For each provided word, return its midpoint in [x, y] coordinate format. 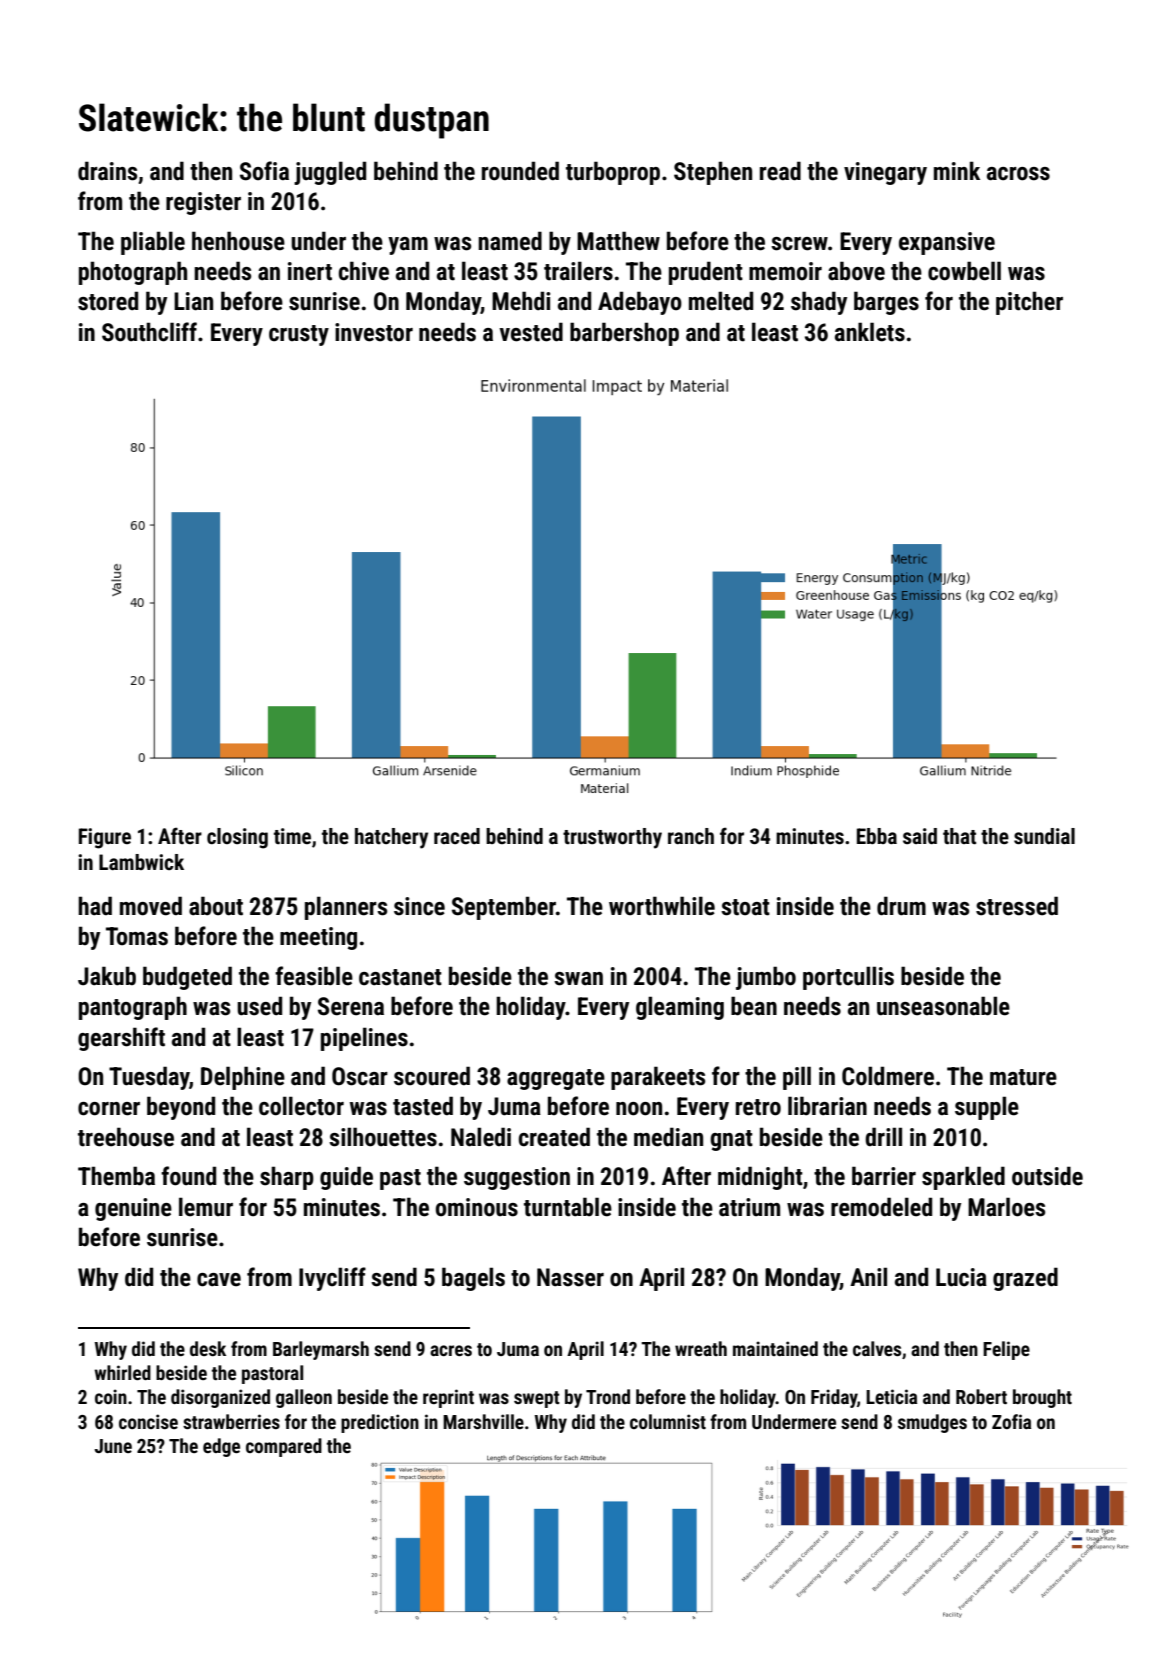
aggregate [556, 1079]
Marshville [483, 1421]
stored [108, 301]
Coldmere [888, 1076]
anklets [870, 332]
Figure [105, 838]
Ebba [877, 836]
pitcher [1029, 303]
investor [374, 332]
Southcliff [149, 332]
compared [284, 1447]
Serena [351, 1006]
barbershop [624, 334]
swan [578, 979]
